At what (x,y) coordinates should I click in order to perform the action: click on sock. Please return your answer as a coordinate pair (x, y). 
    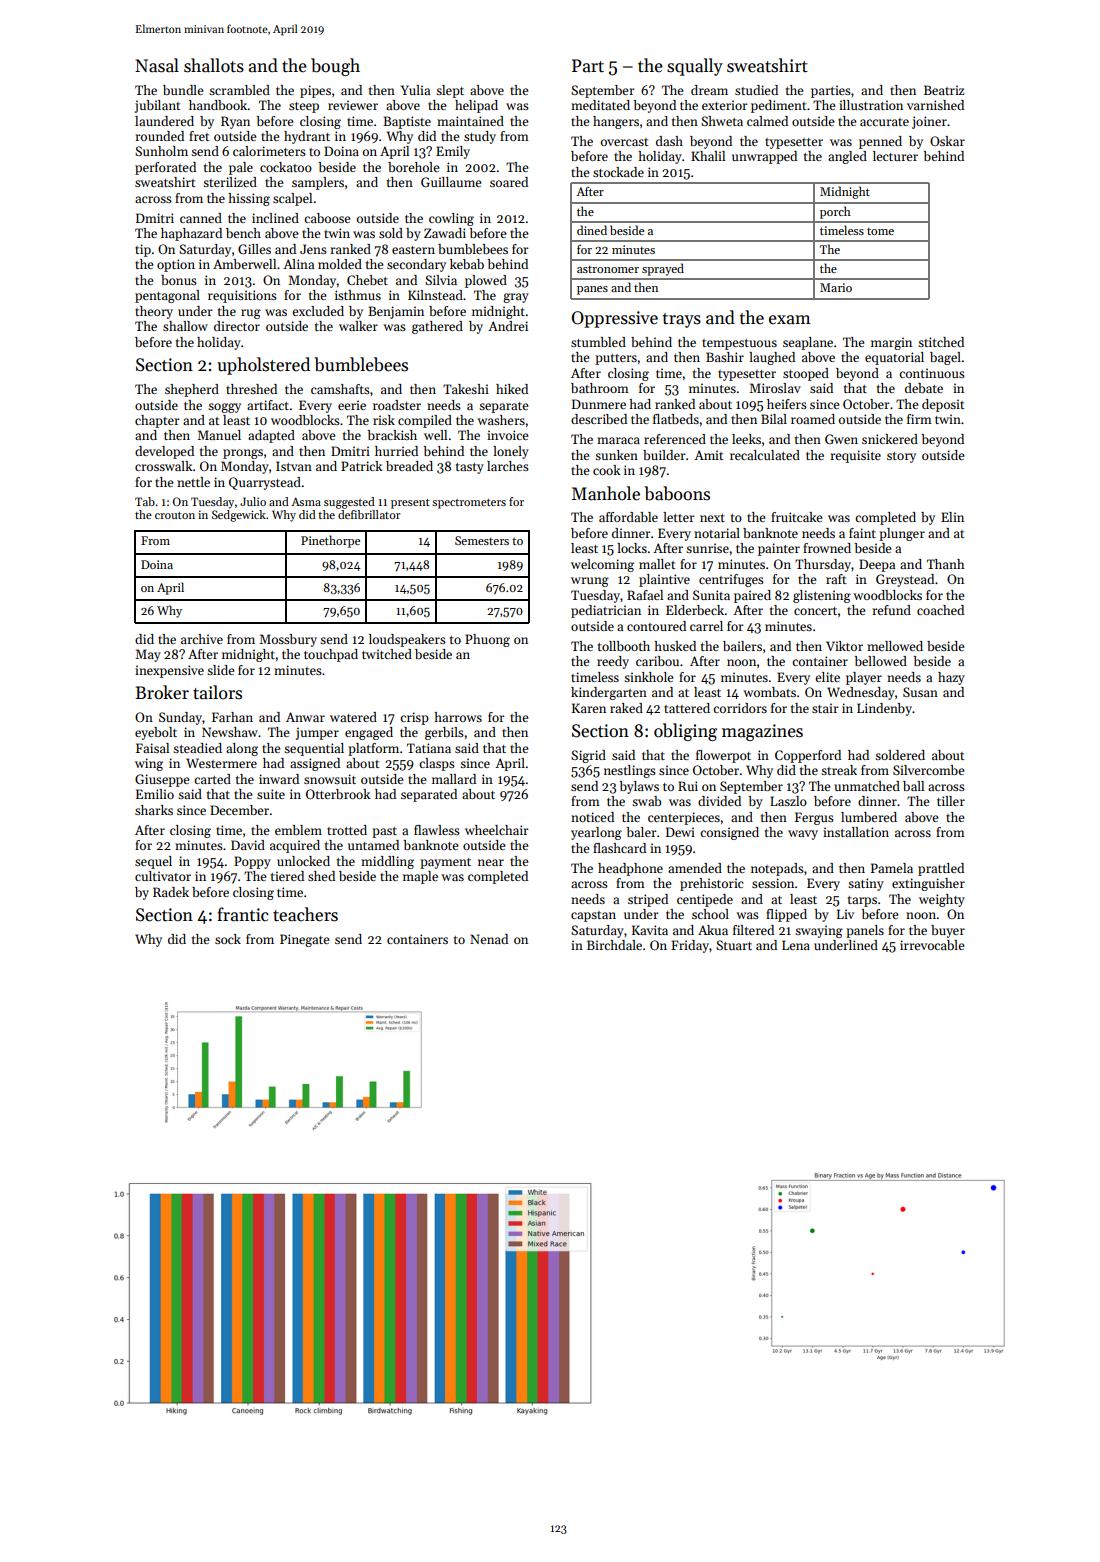
    Looking at the image, I should click on (228, 939).
